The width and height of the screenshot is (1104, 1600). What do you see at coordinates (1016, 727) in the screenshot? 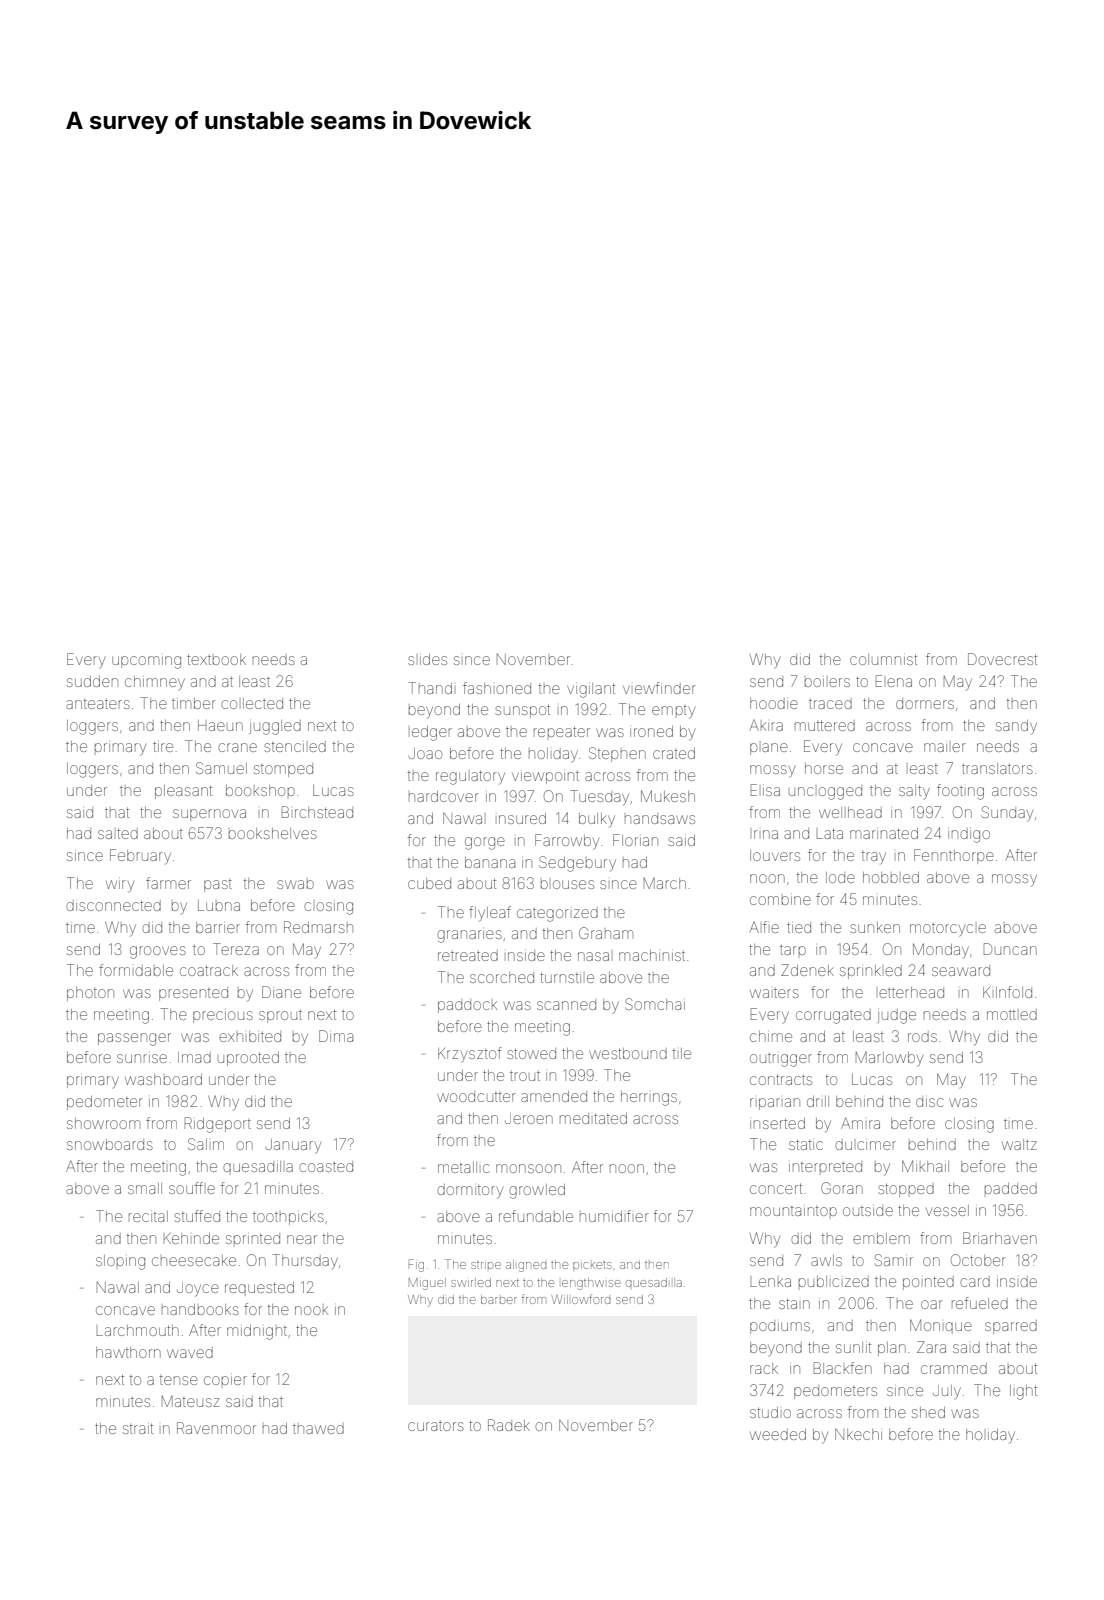
I see `sandy` at bounding box center [1016, 727].
